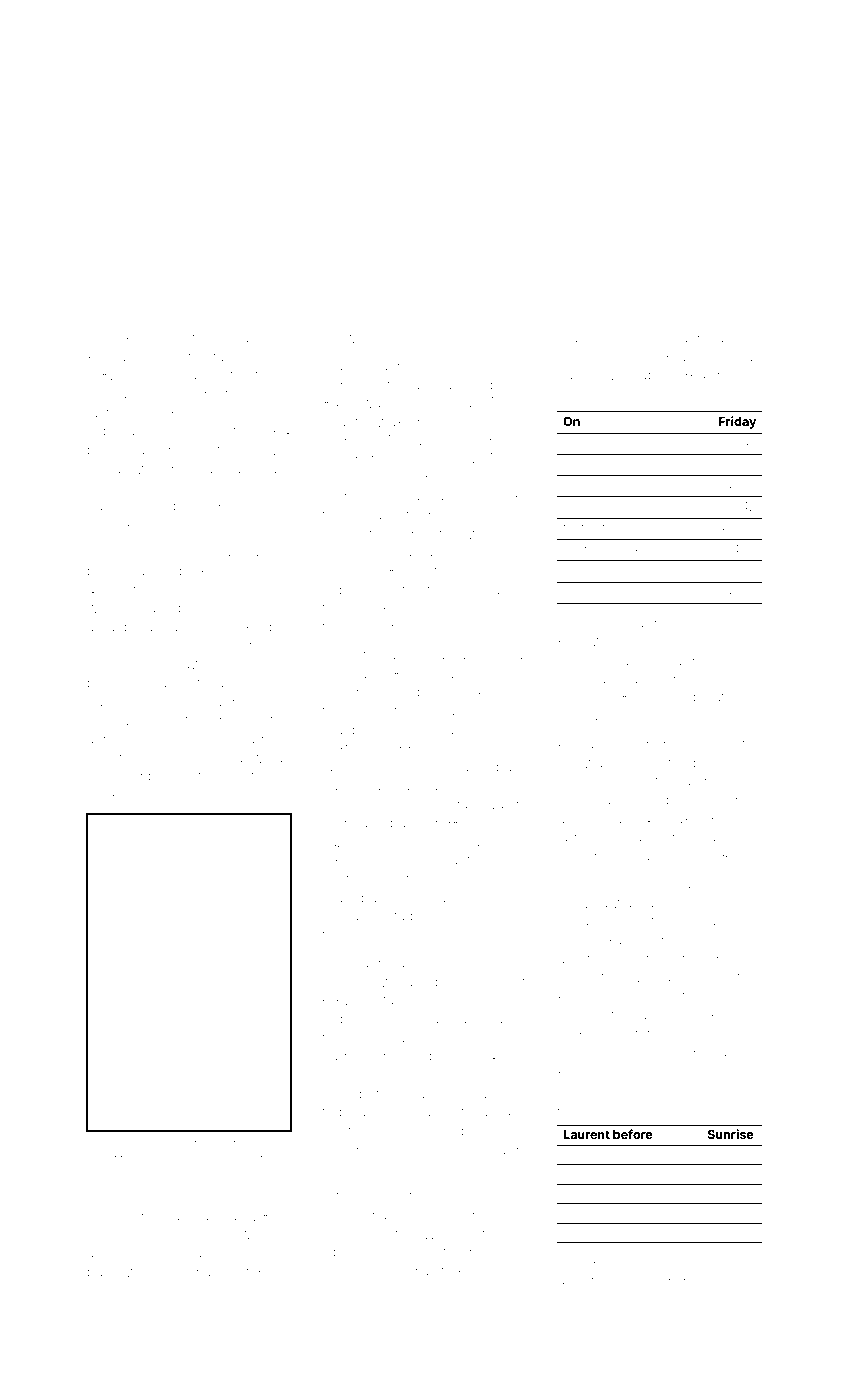  Describe the element at coordinates (355, 673) in the page. I see `marinated` at that location.
